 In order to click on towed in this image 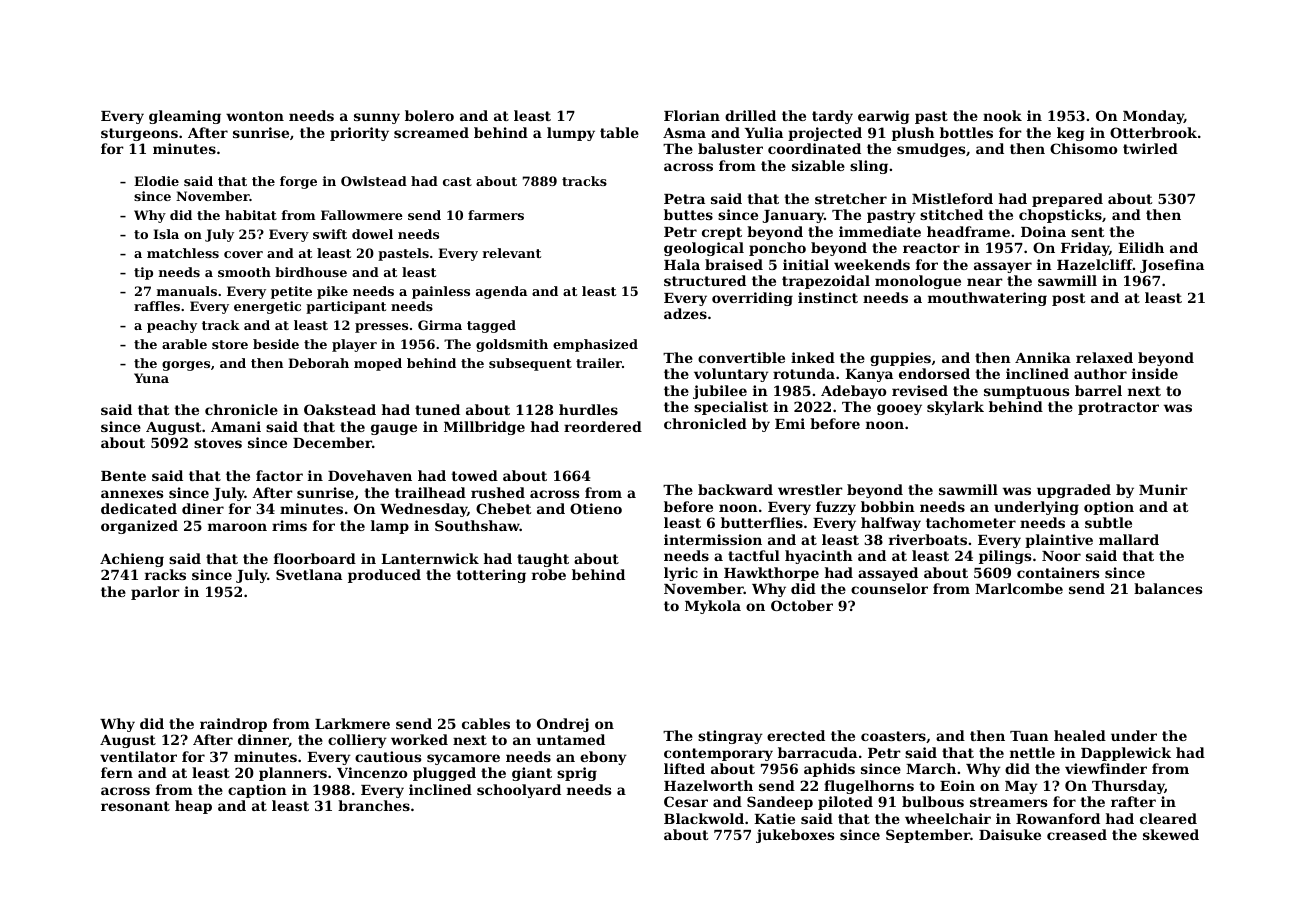, I will do `click(475, 475)`.
